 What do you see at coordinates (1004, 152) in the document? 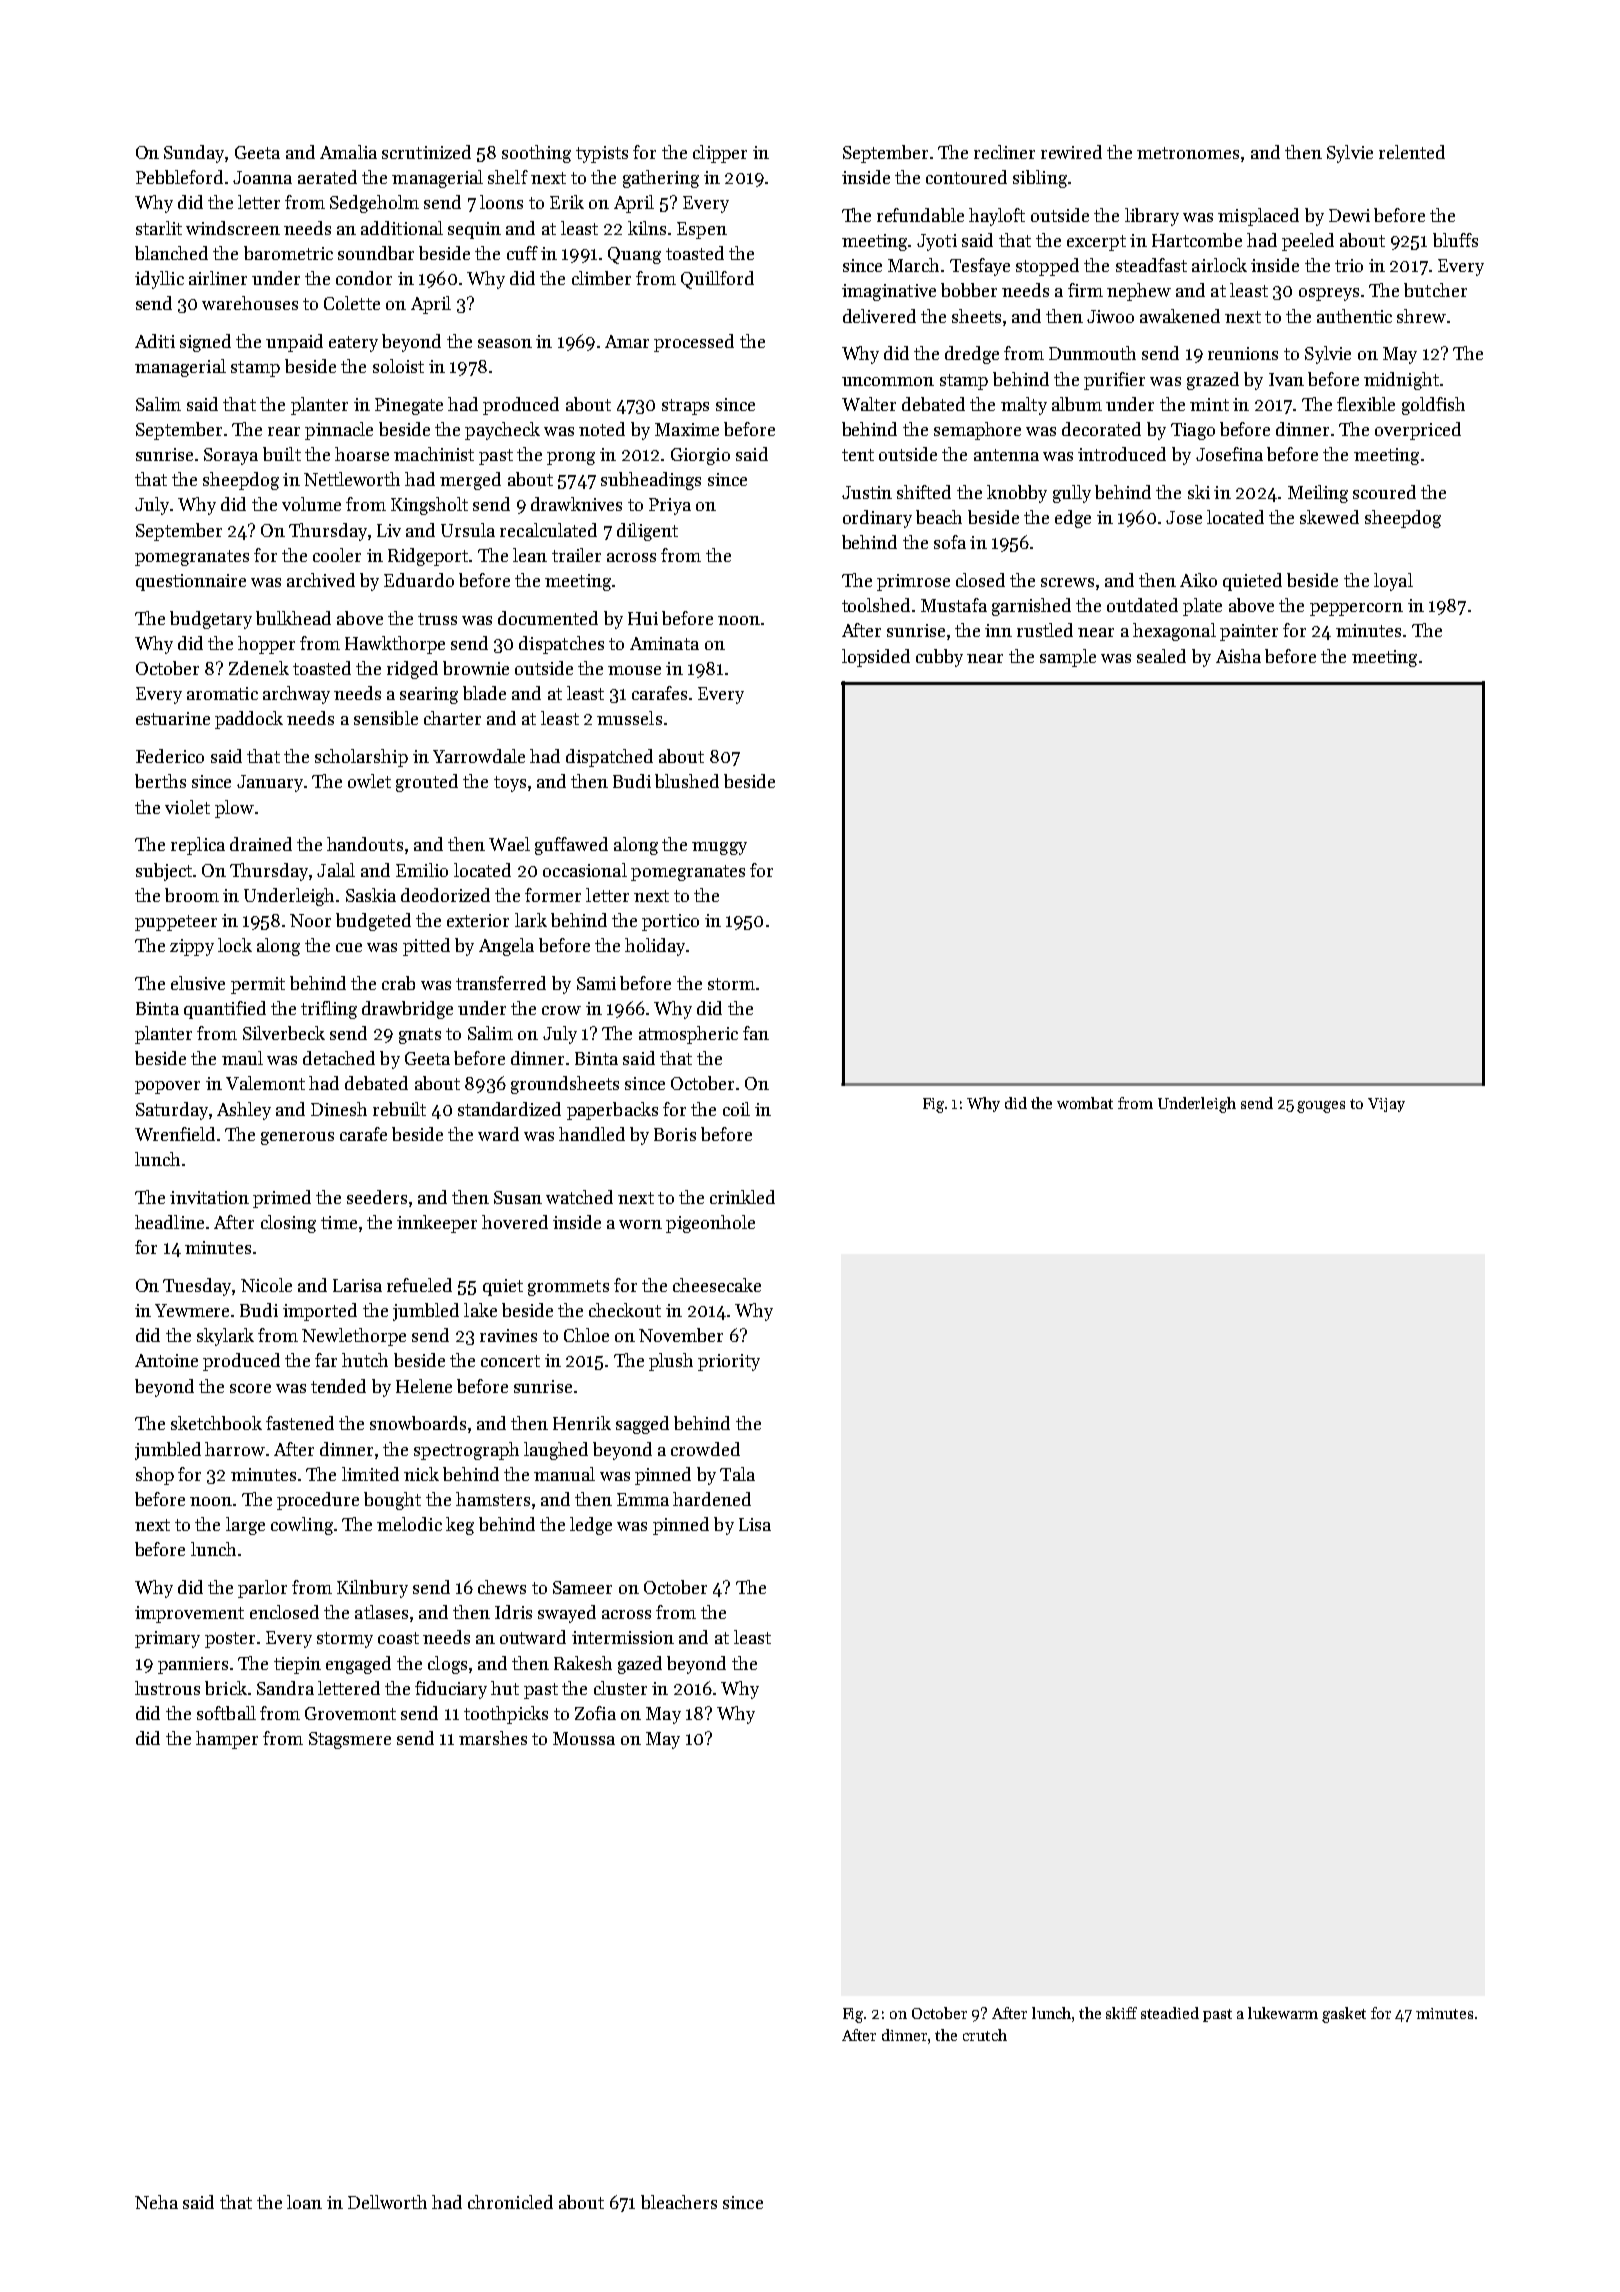
I see `recliner` at bounding box center [1004, 152].
